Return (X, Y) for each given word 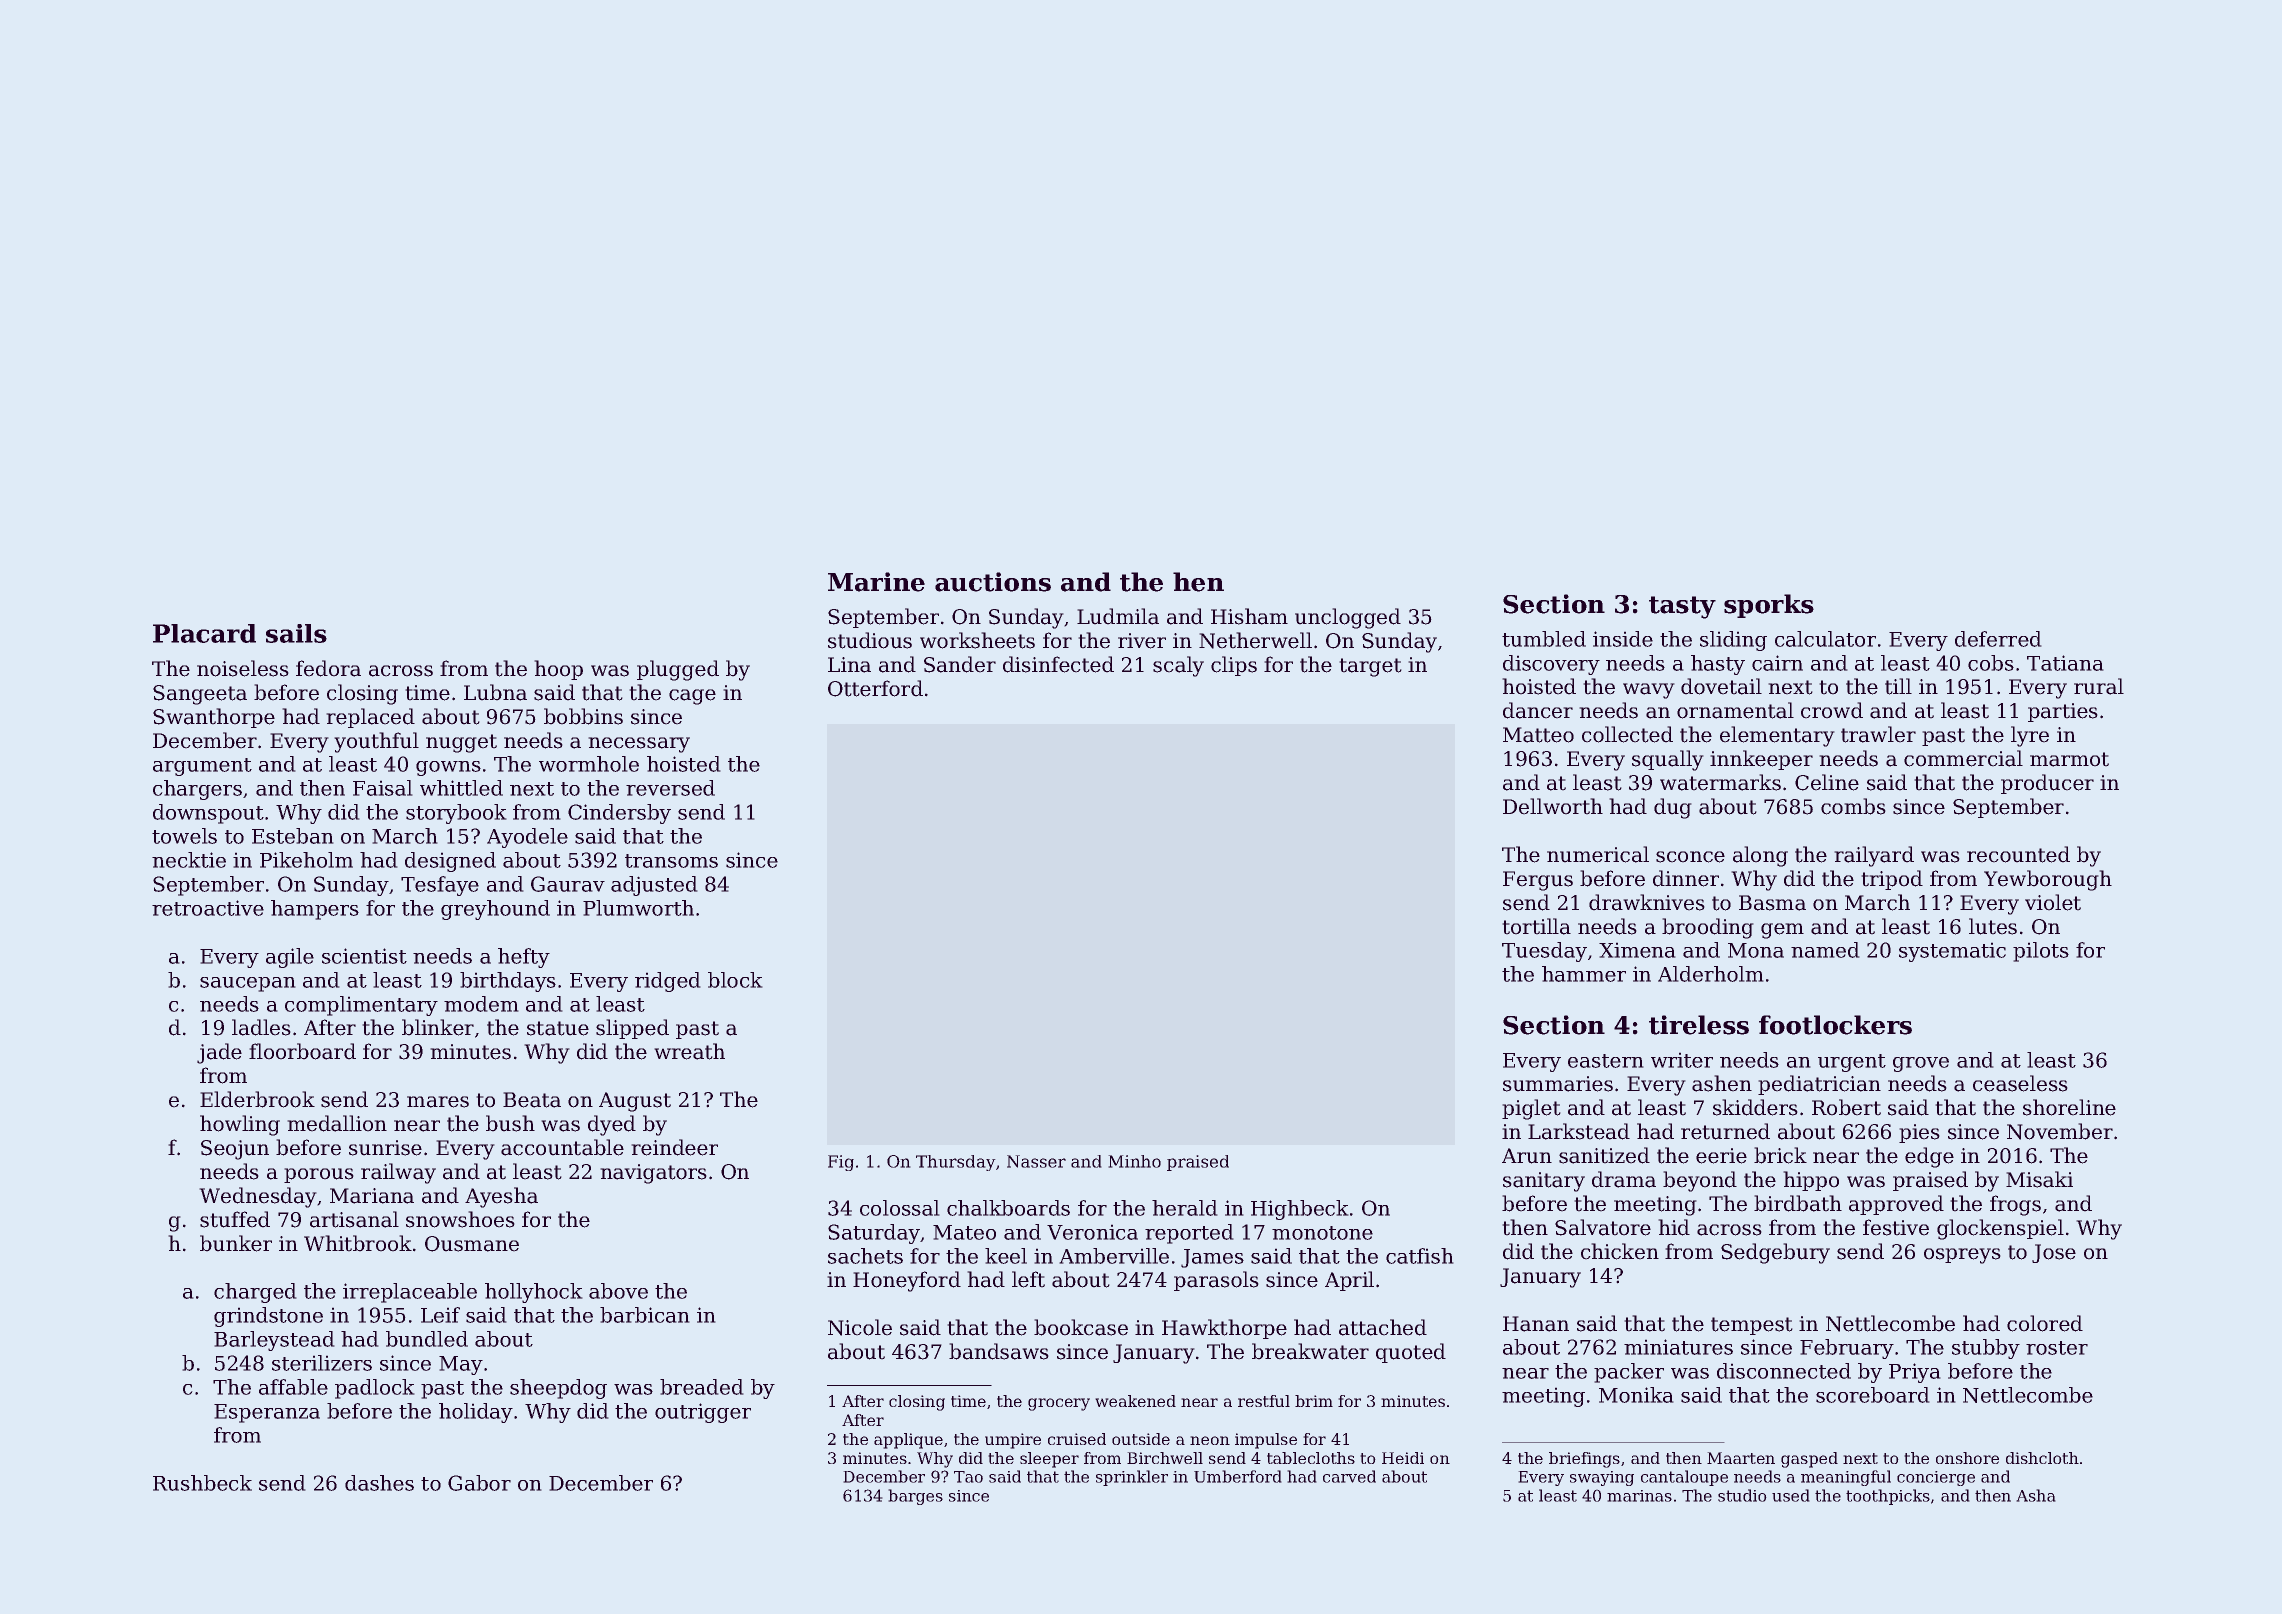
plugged (678, 670)
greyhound (495, 910)
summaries (1558, 1084)
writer (1682, 1060)
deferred (1998, 639)
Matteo (1538, 735)
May (461, 1365)
